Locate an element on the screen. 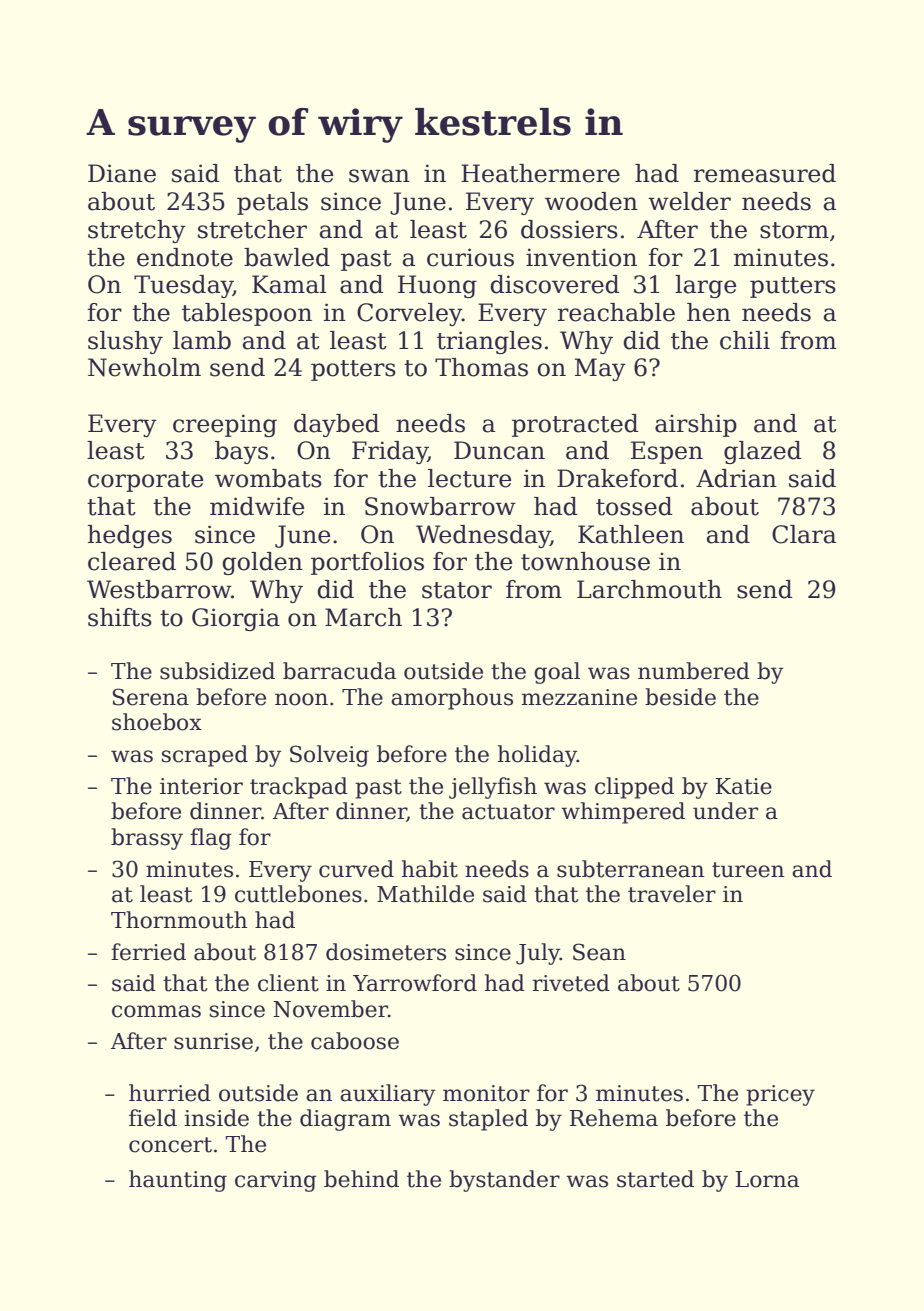 The image size is (924, 1311). remeasured is located at coordinates (765, 173).
